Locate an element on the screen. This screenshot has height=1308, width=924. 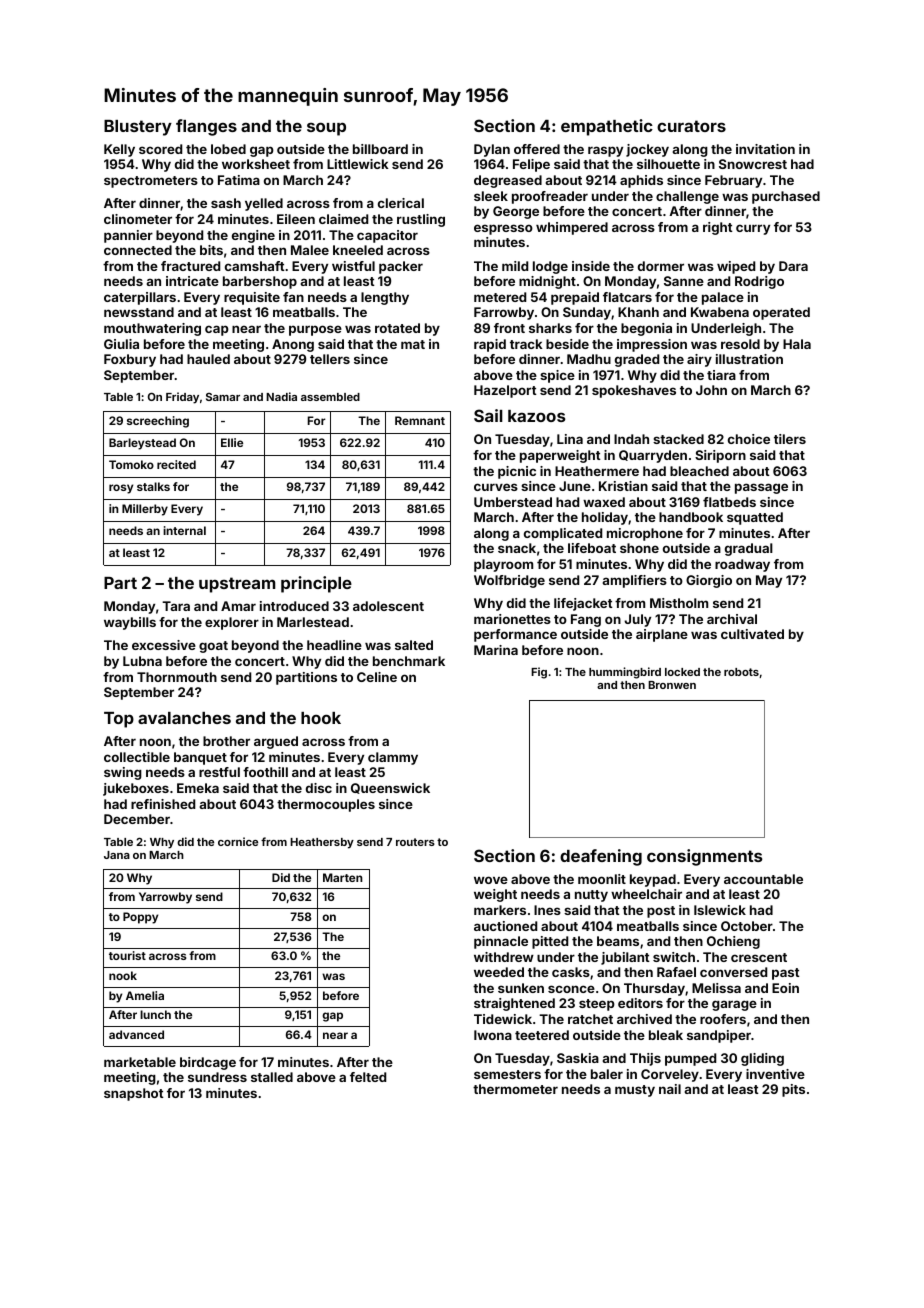
Eoin is located at coordinates (785, 988).
